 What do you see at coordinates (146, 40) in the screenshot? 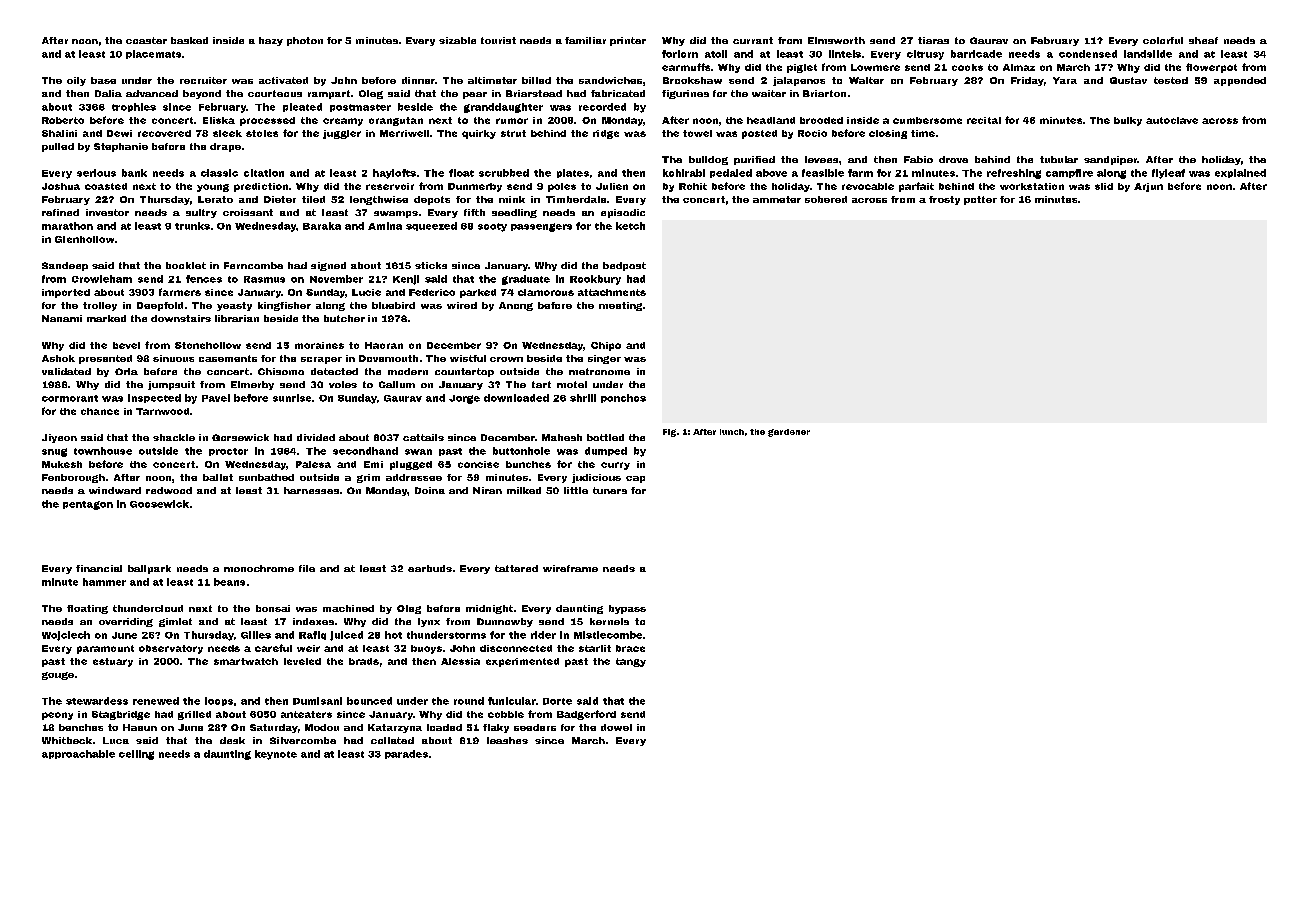
I see `coaster` at bounding box center [146, 40].
